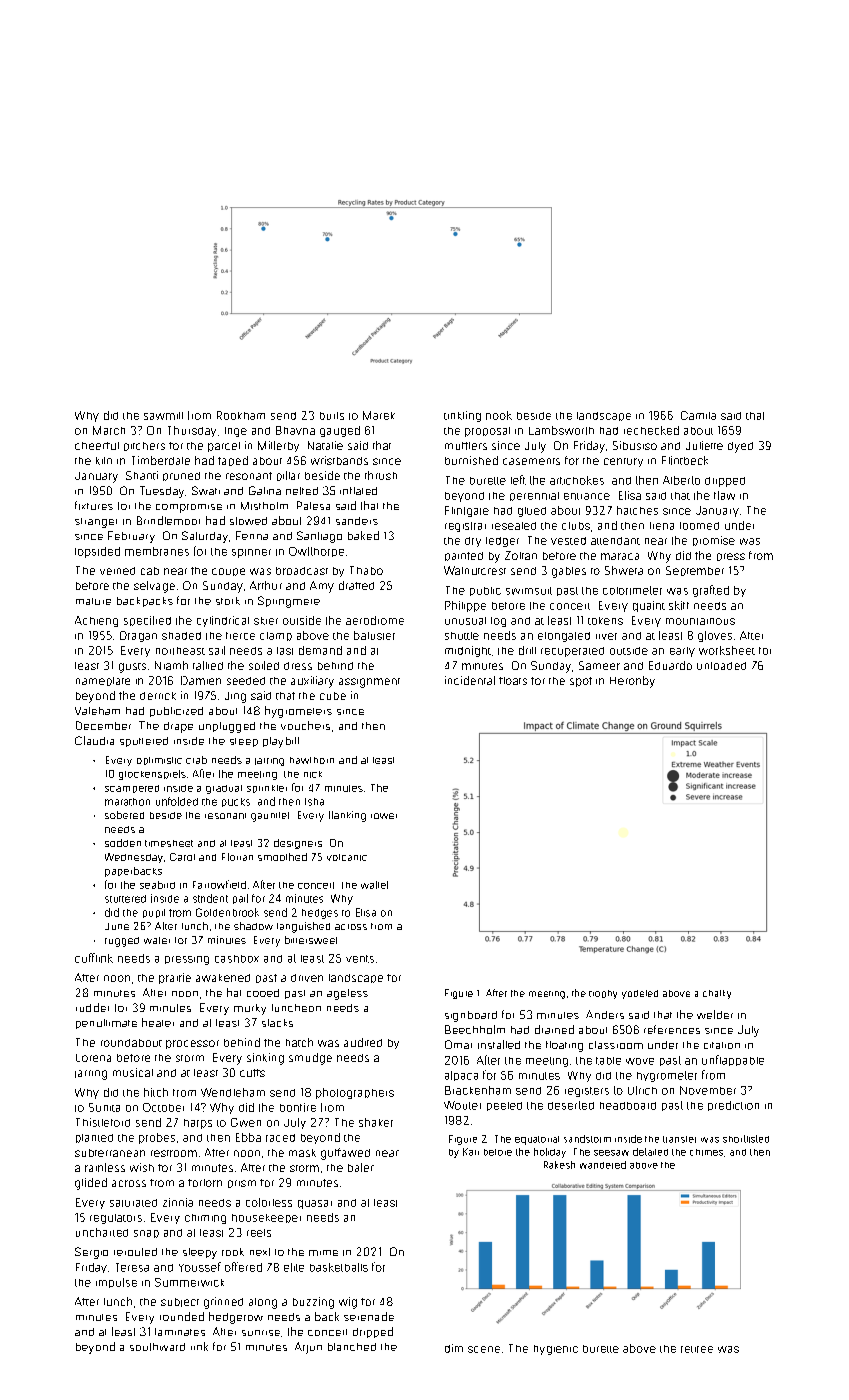 This screenshot has width=849, height=1400. Describe the element at coordinates (454, 1348) in the screenshot. I see `dim` at that location.
